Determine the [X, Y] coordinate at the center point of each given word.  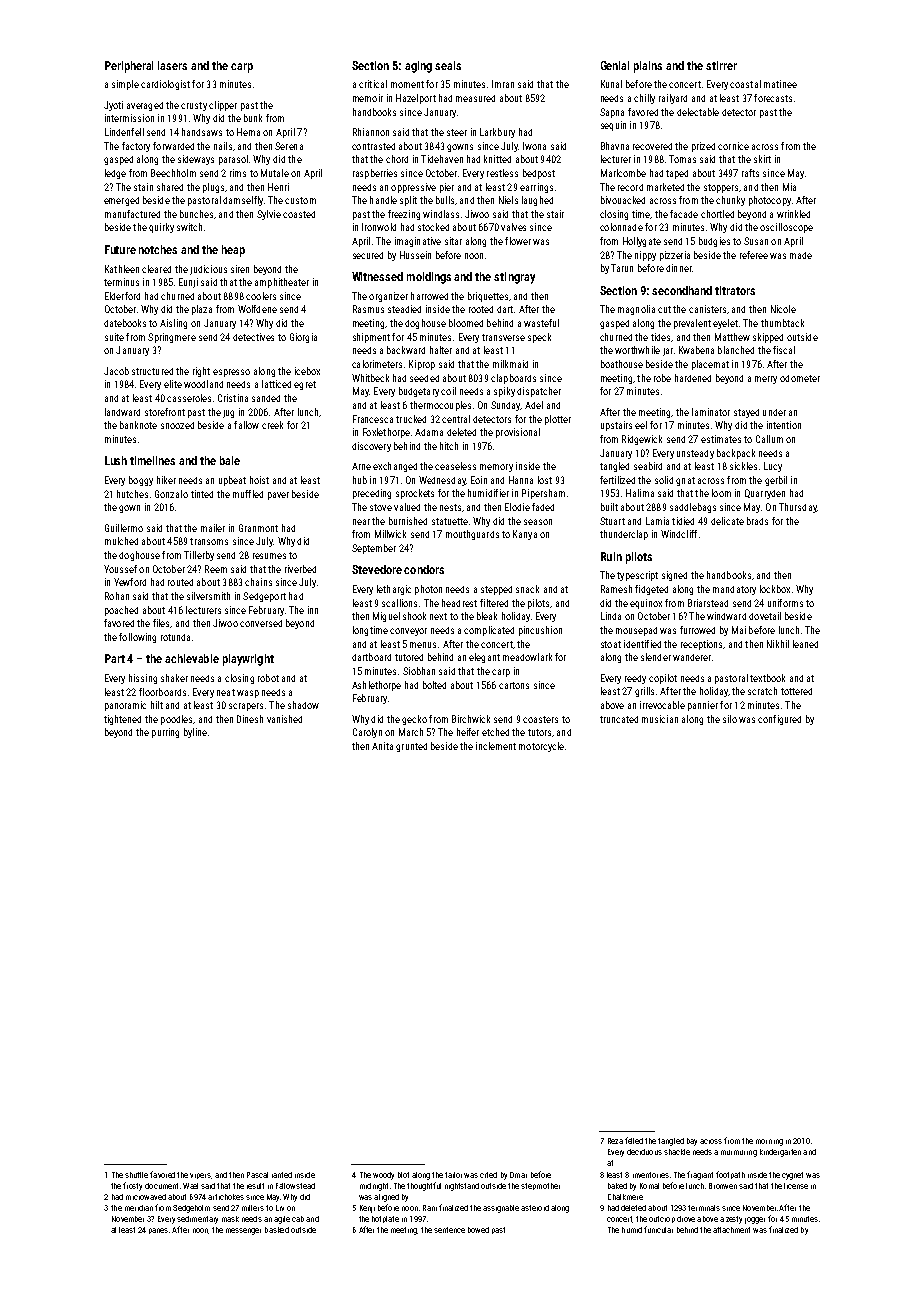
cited [488, 1175]
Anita [382, 746]
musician [660, 719]
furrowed [697, 630]
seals [448, 65]
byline [195, 733]
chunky [730, 201]
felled [634, 1140]
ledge [115, 174]
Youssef [120, 569]
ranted [282, 1175]
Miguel [386, 617]
